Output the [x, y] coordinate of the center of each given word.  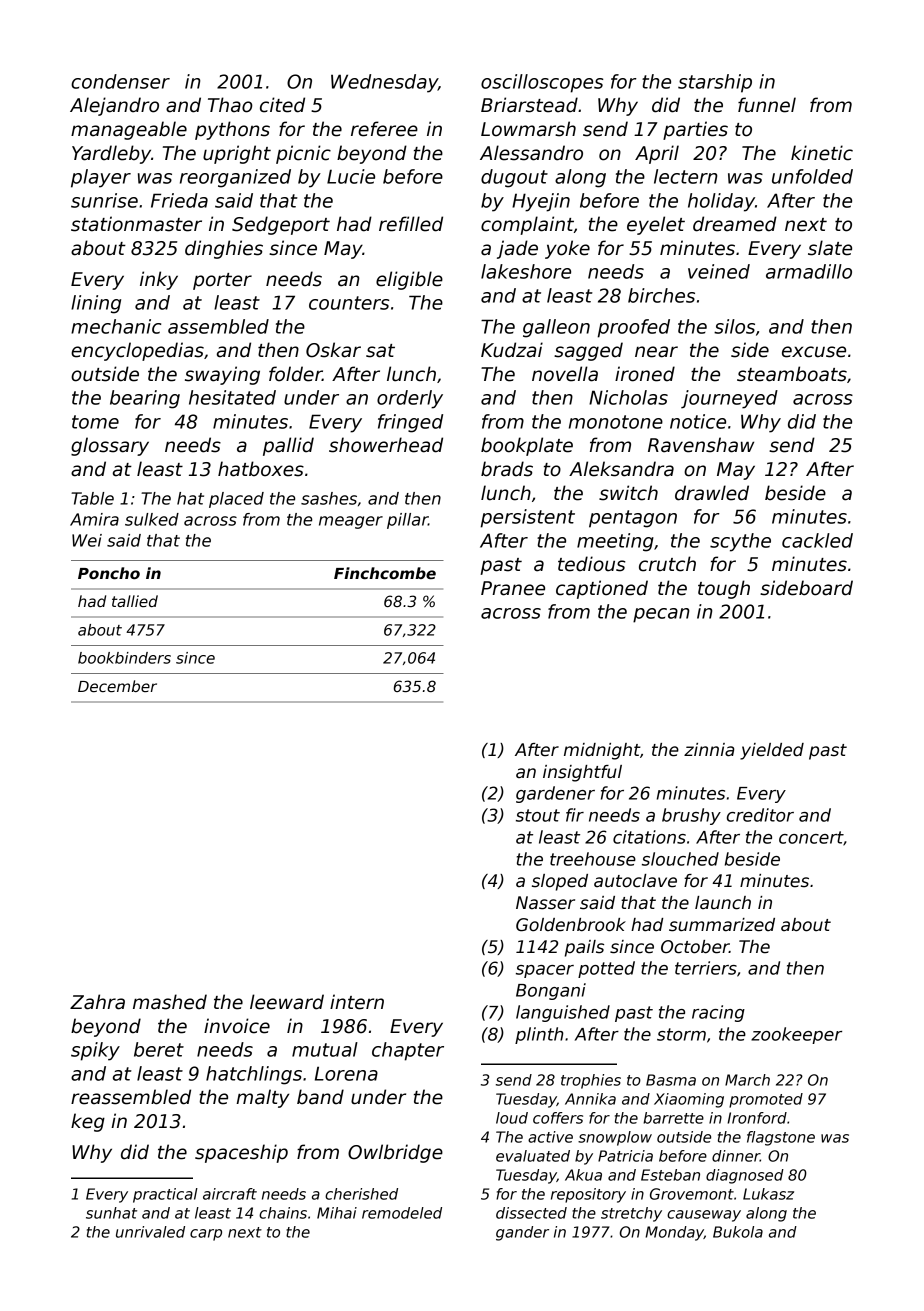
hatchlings [254, 1075]
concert [811, 838]
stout [538, 815]
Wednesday [384, 83]
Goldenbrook [571, 925]
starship [715, 83]
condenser [120, 81]
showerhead [386, 445]
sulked [152, 519]
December [117, 686]
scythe [740, 542]
